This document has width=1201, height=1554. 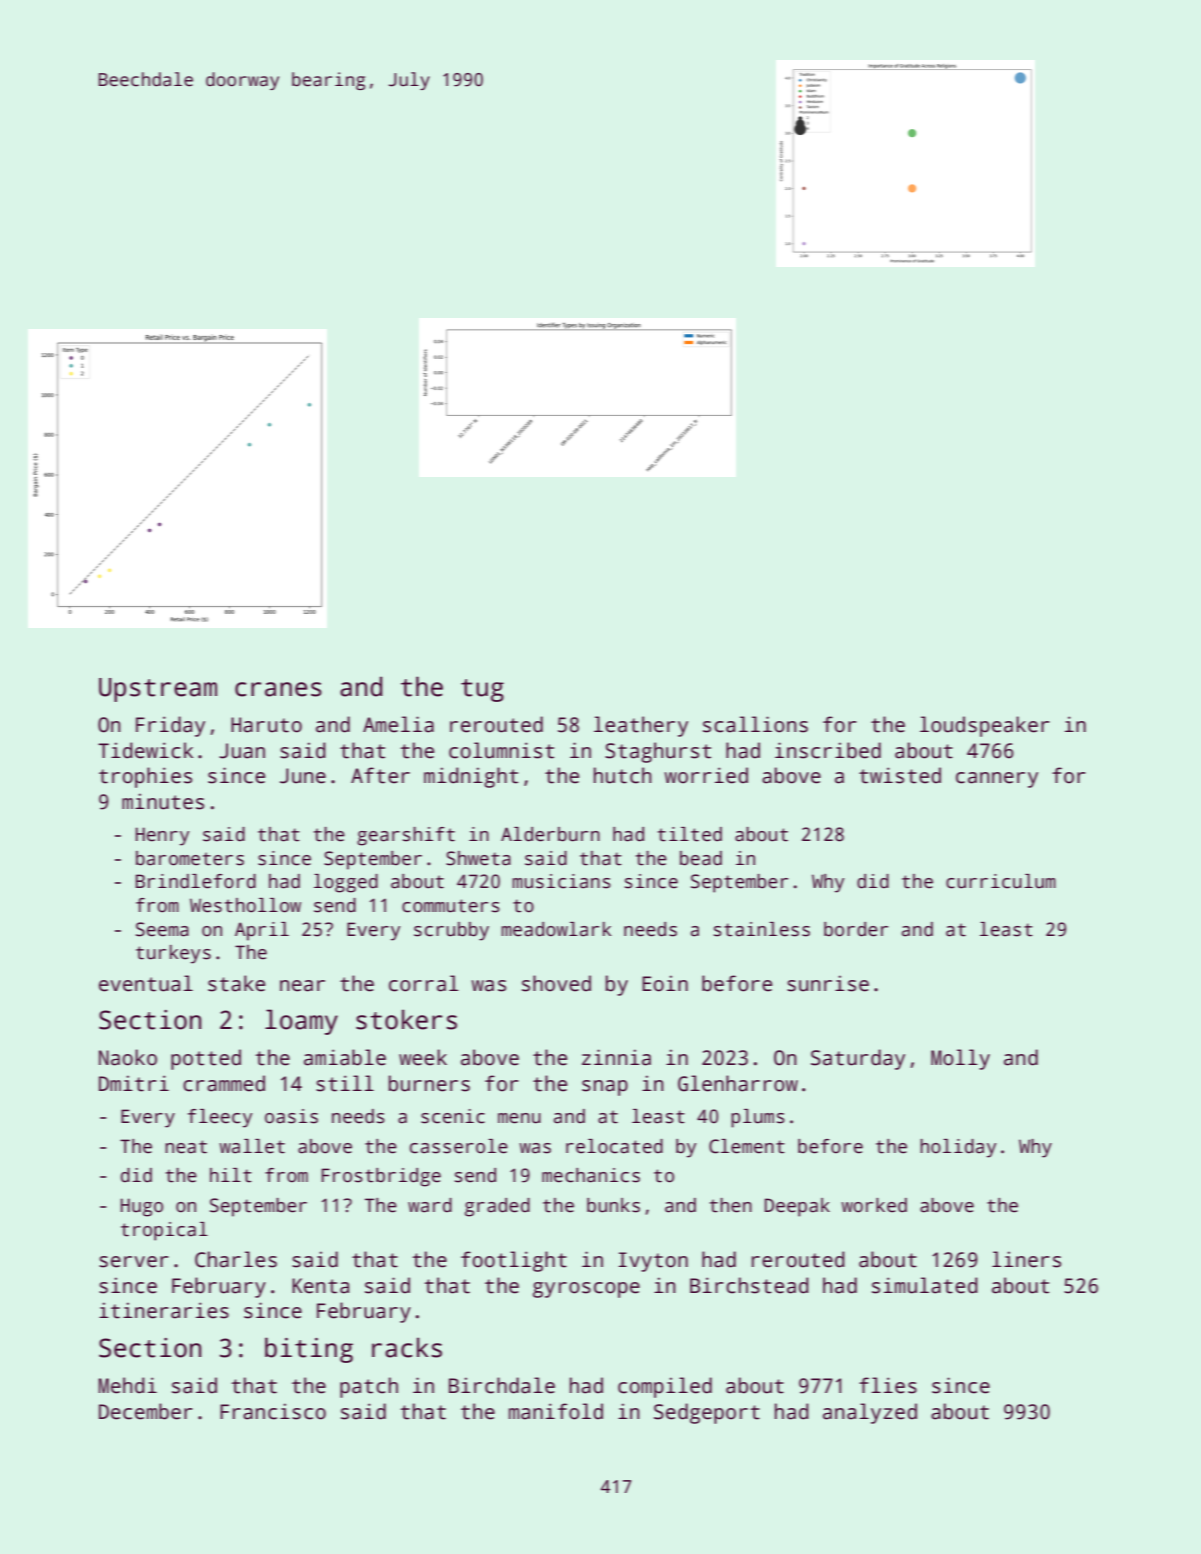 I want to click on Upstream, so click(x=158, y=690).
